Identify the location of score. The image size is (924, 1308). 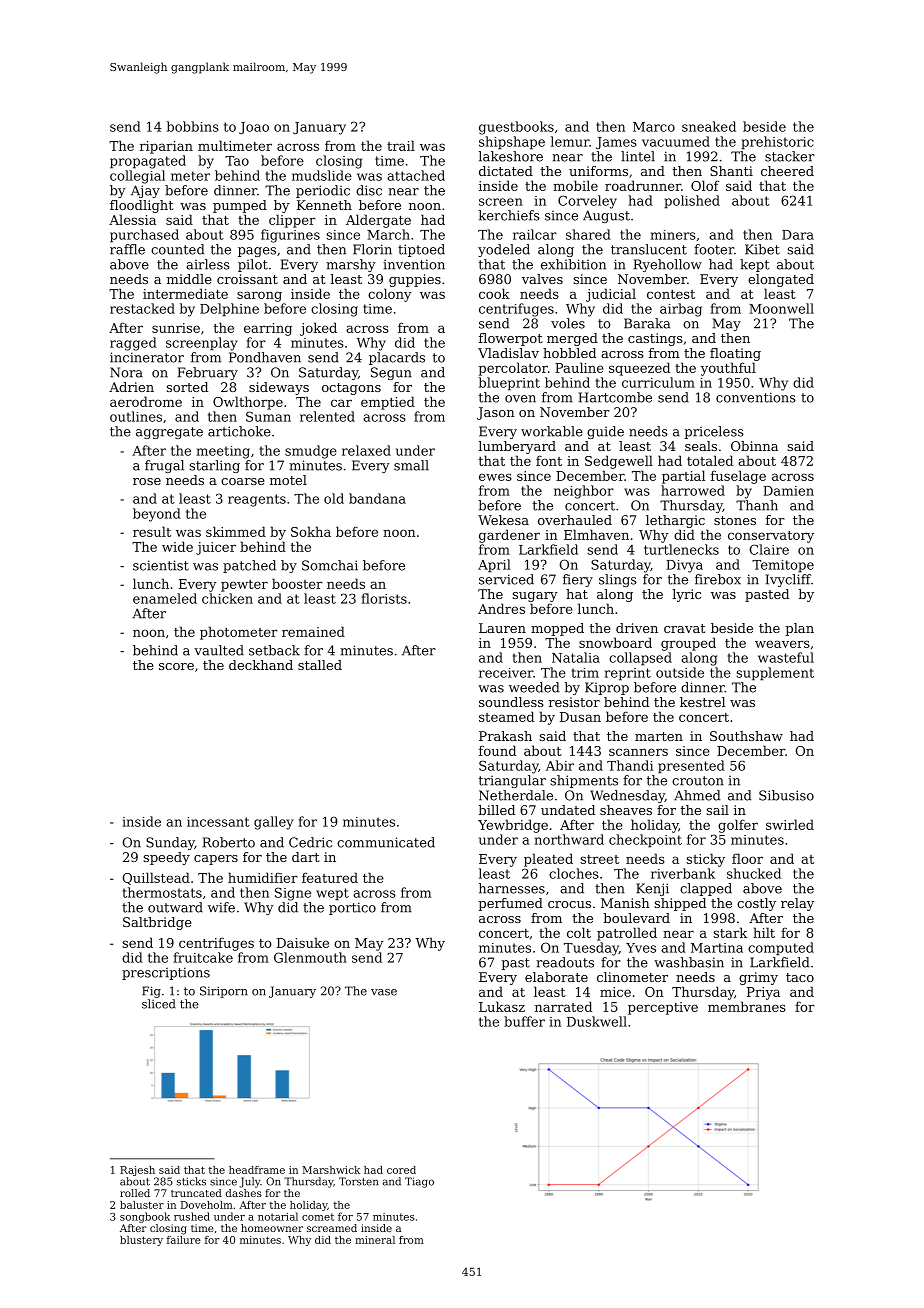
(176, 666).
